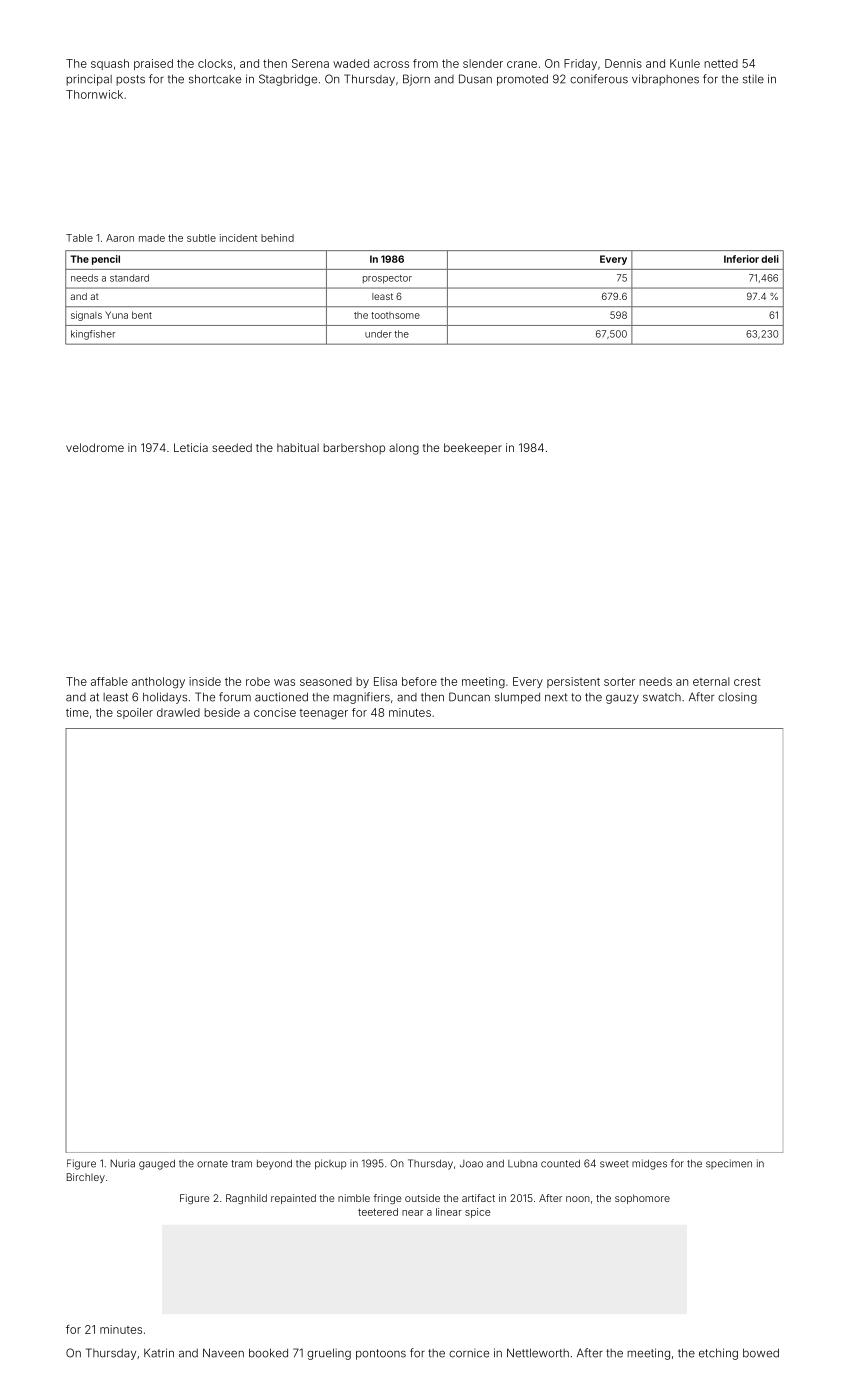 Image resolution: width=849 pixels, height=1400 pixels. Describe the element at coordinates (404, 449) in the page. I see `along` at that location.
